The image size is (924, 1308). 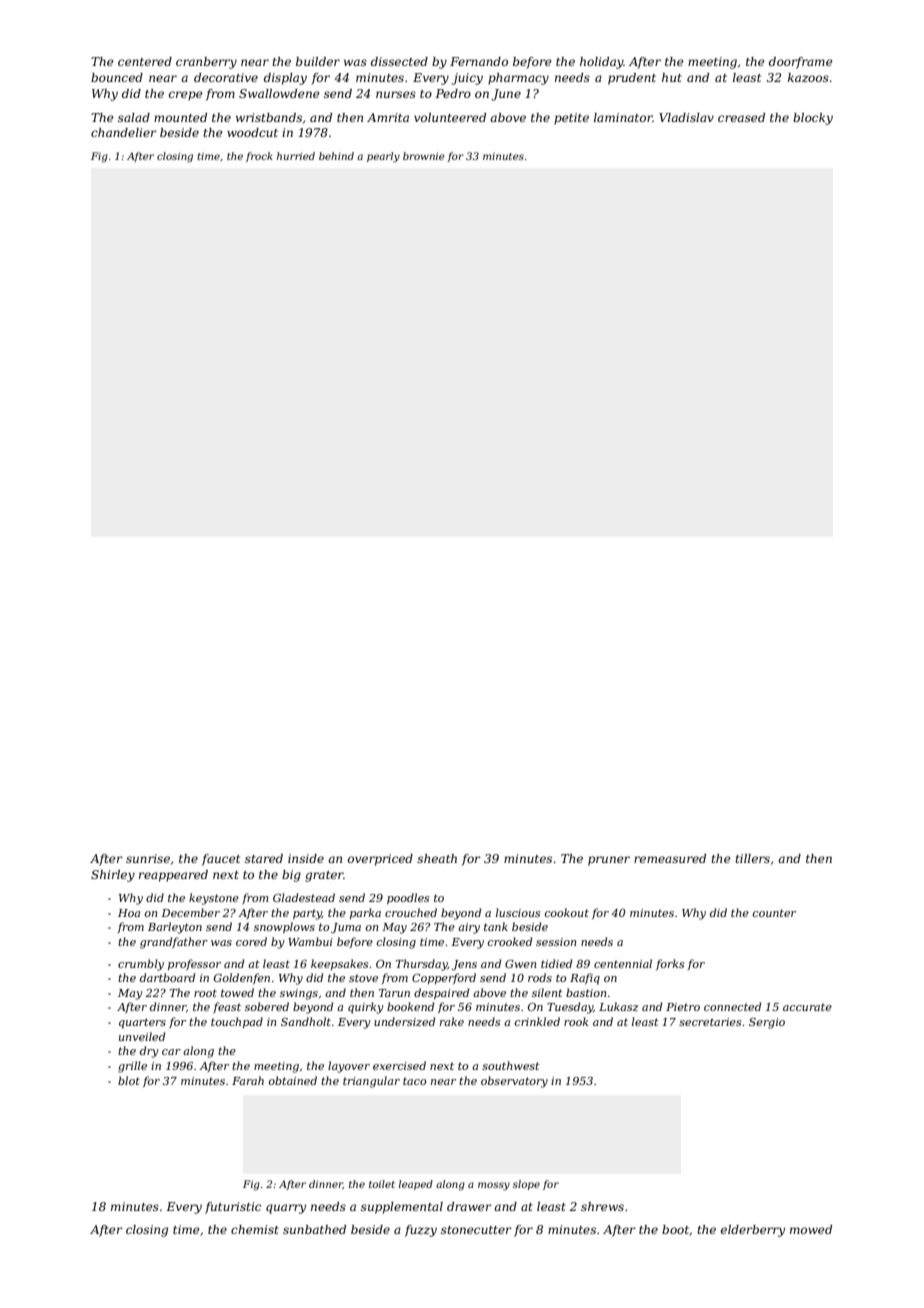 I want to click on frock, so click(x=259, y=157).
